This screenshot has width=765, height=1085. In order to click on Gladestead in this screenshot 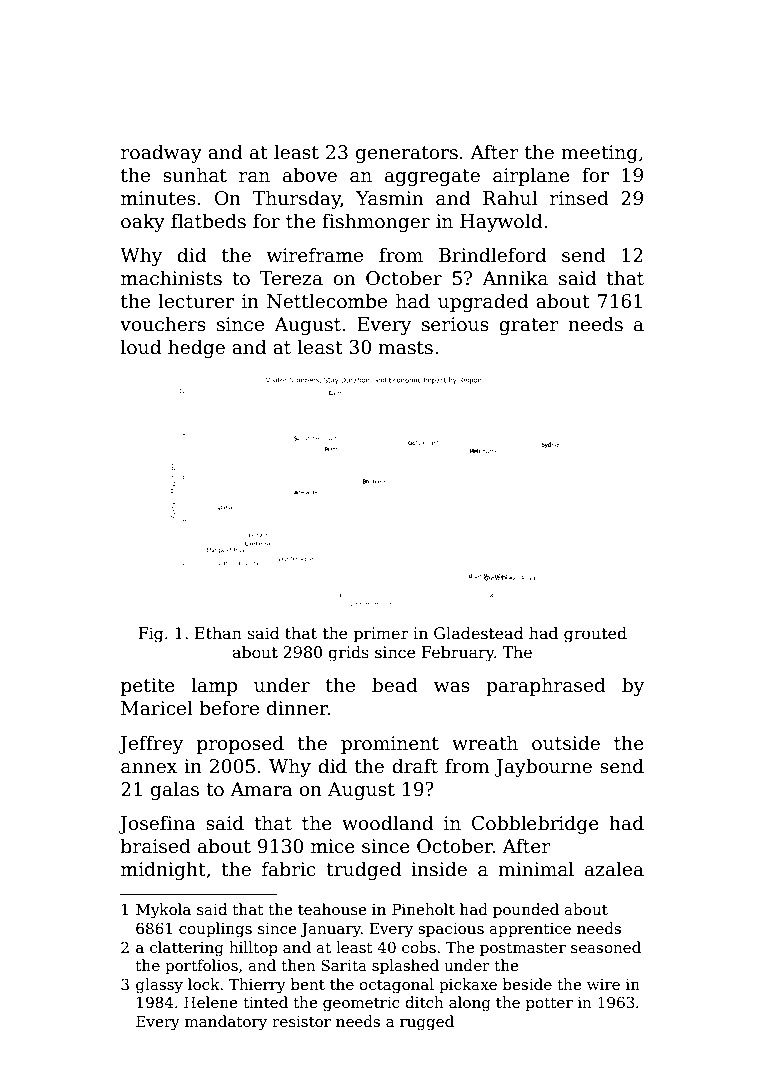, I will do `click(479, 633)`.
